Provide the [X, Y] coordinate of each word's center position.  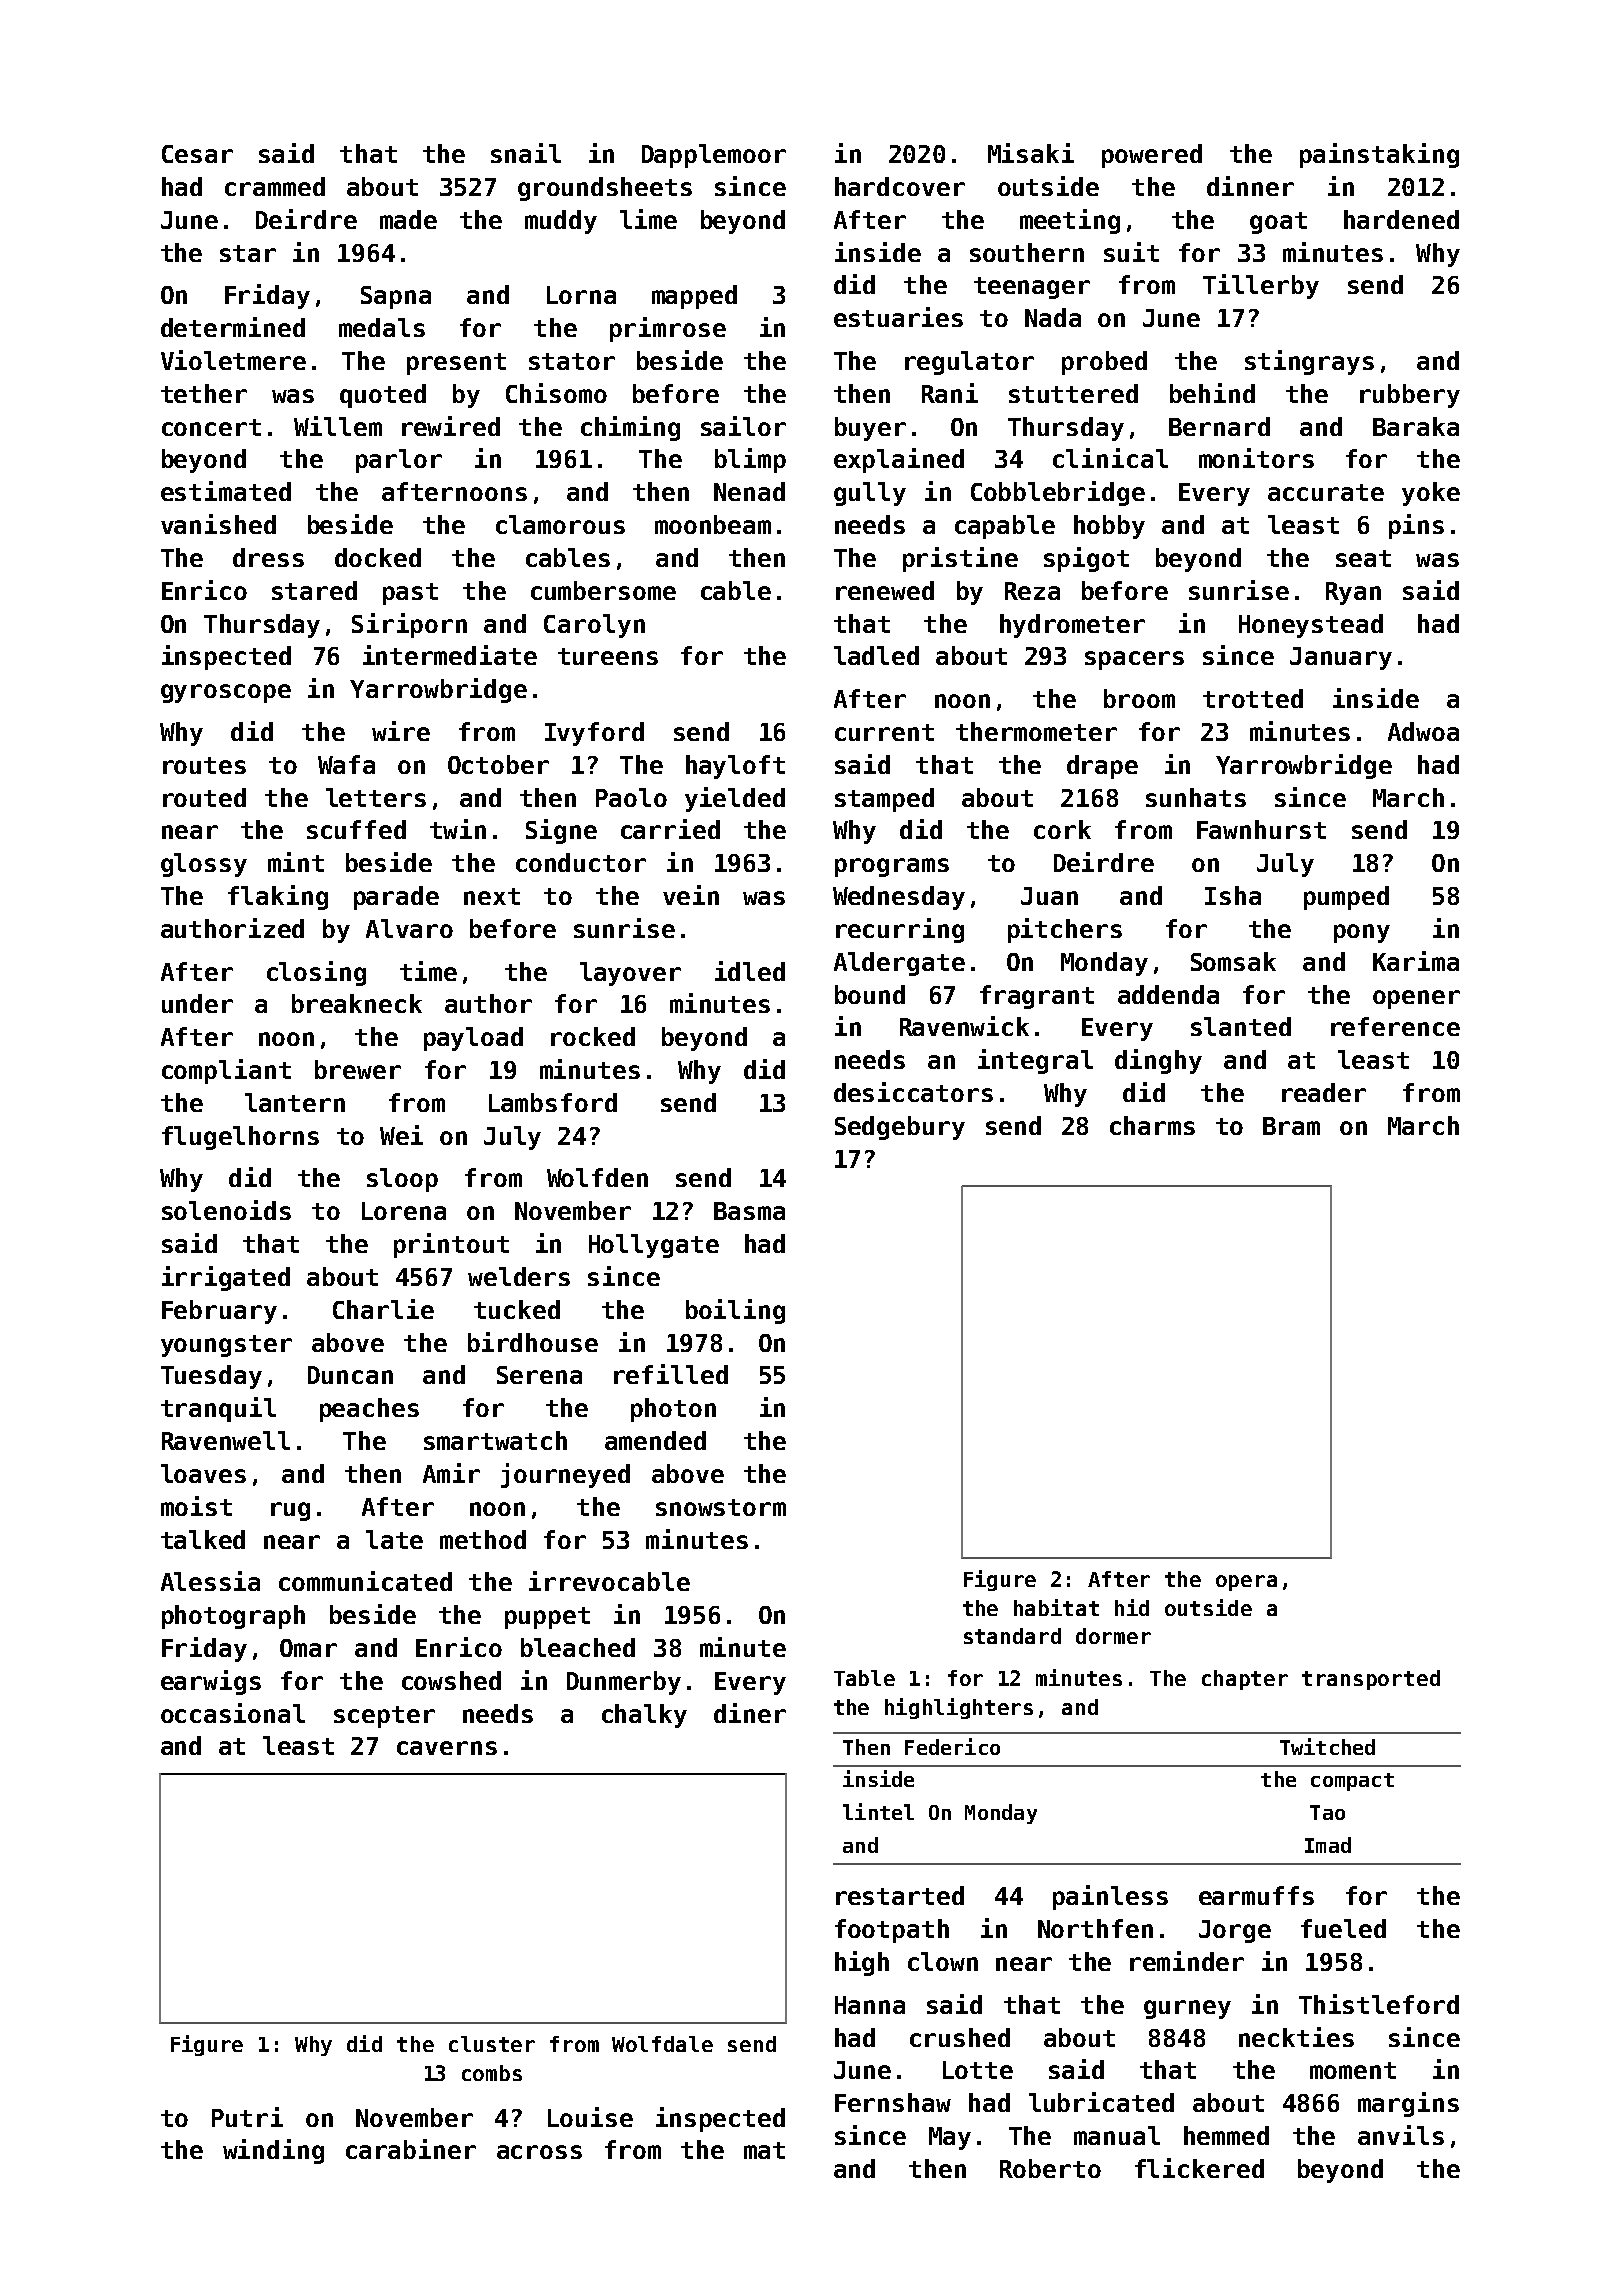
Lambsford [553, 1102]
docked [378, 557]
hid [1132, 1607]
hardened [1401, 219]
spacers [1134, 660]
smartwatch [495, 1440]
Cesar [197, 154]
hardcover [900, 186]
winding [273, 2151]
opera [1246, 1583]
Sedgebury [900, 1128]
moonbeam [713, 524]
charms [1152, 1125]
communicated [365, 1581]
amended [655, 1440]
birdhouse [533, 1342]
